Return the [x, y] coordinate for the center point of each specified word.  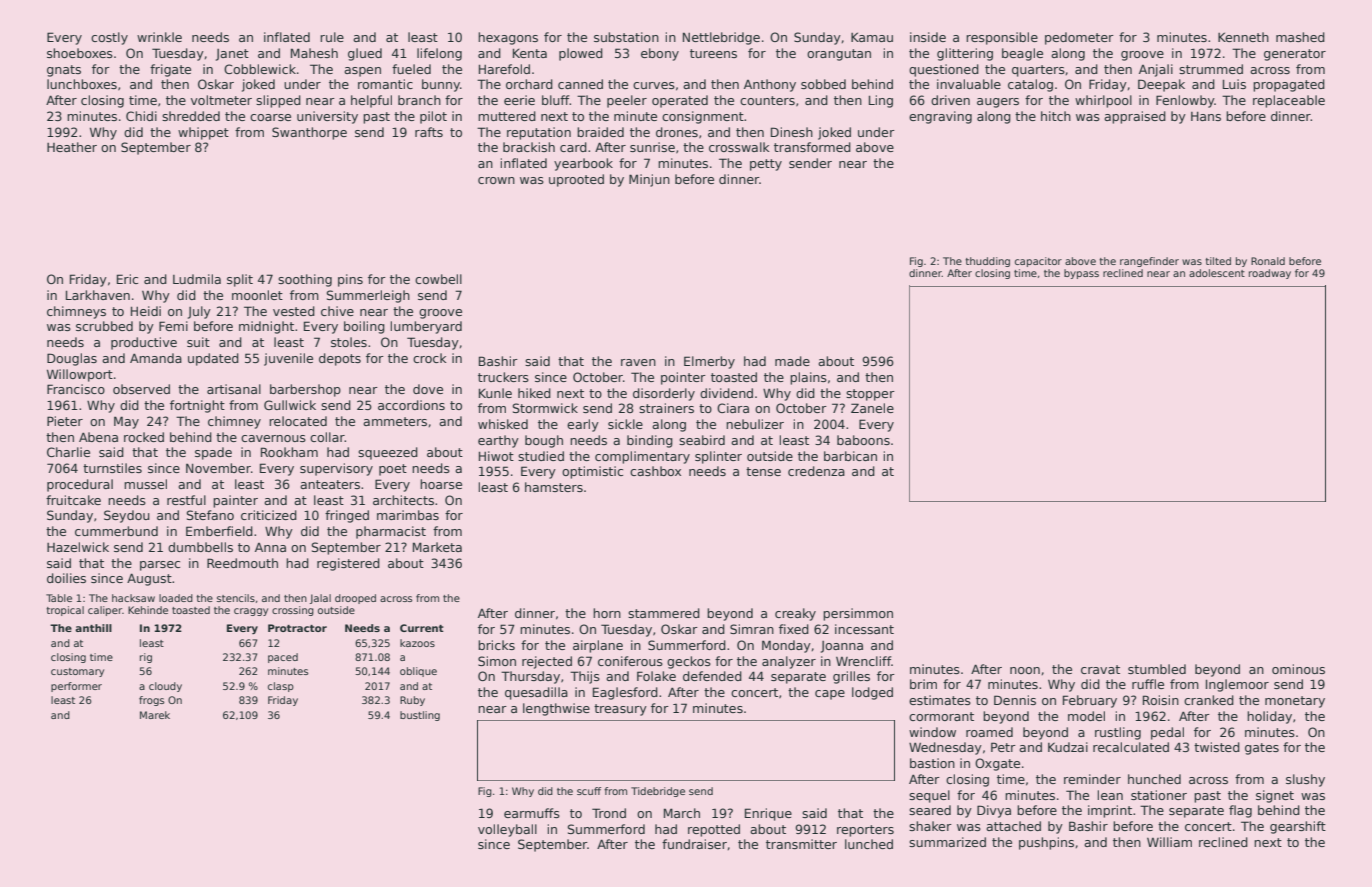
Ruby [412, 701]
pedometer [1079, 38]
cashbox [655, 471]
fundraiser [694, 844]
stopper [870, 395]
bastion [932, 763]
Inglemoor [1237, 685]
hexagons [508, 38]
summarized [947, 842]
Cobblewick [260, 69]
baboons [863, 440]
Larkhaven [98, 295]
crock [429, 358]
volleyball [507, 830]
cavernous [273, 438]
